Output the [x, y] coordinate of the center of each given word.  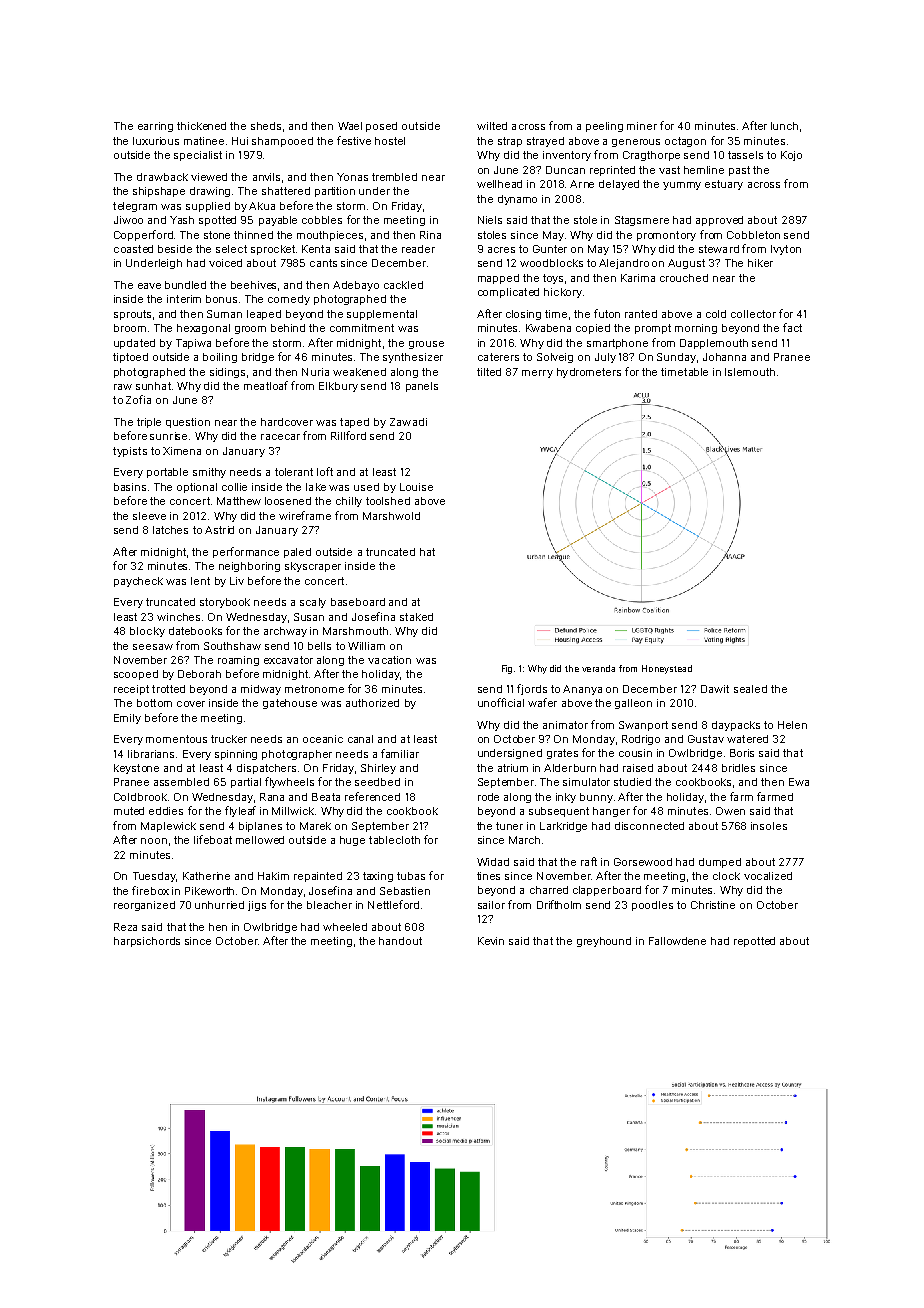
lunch [784, 126]
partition [335, 192]
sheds [266, 126]
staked [416, 617]
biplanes [260, 827]
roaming [238, 661]
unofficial [501, 702]
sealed [750, 689]
